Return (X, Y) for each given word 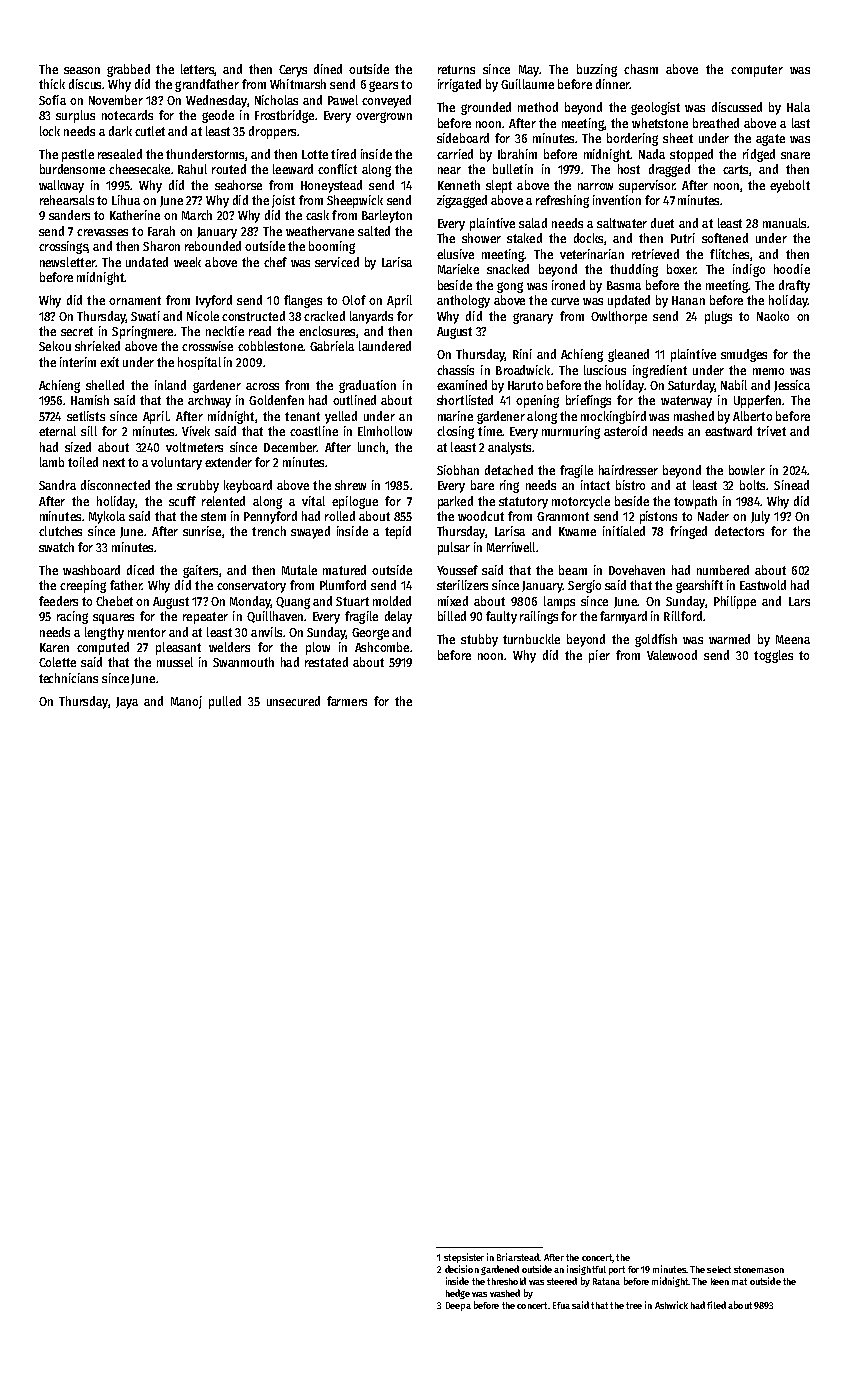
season (82, 70)
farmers (347, 701)
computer (757, 71)
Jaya (127, 703)
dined (328, 69)
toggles (773, 656)
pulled (225, 702)
